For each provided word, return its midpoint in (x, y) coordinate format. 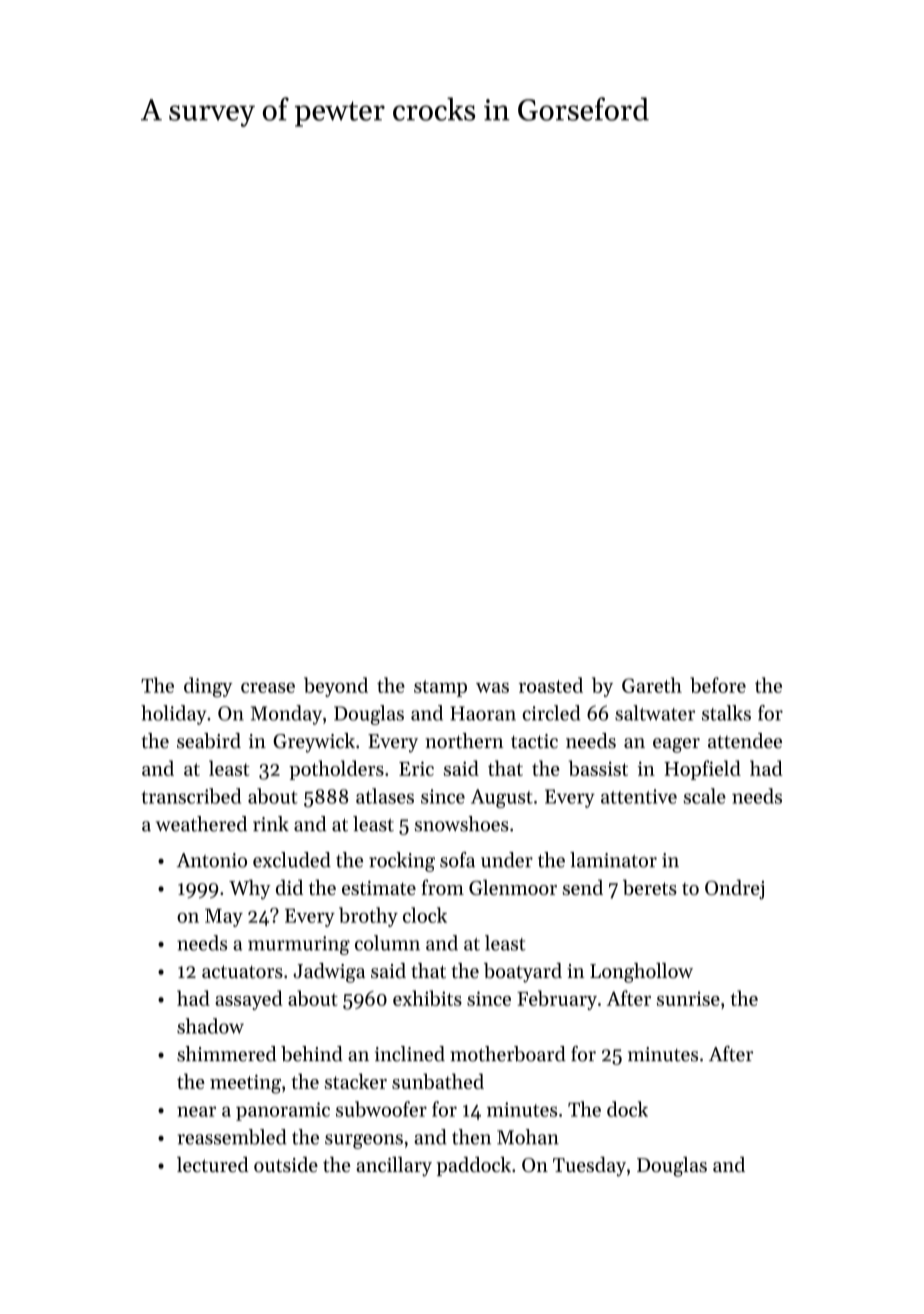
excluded (292, 860)
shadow (210, 1026)
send (583, 887)
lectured (213, 1164)
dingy (208, 687)
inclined (410, 1054)
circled (551, 713)
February (557, 1000)
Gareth (652, 685)
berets (650, 887)
